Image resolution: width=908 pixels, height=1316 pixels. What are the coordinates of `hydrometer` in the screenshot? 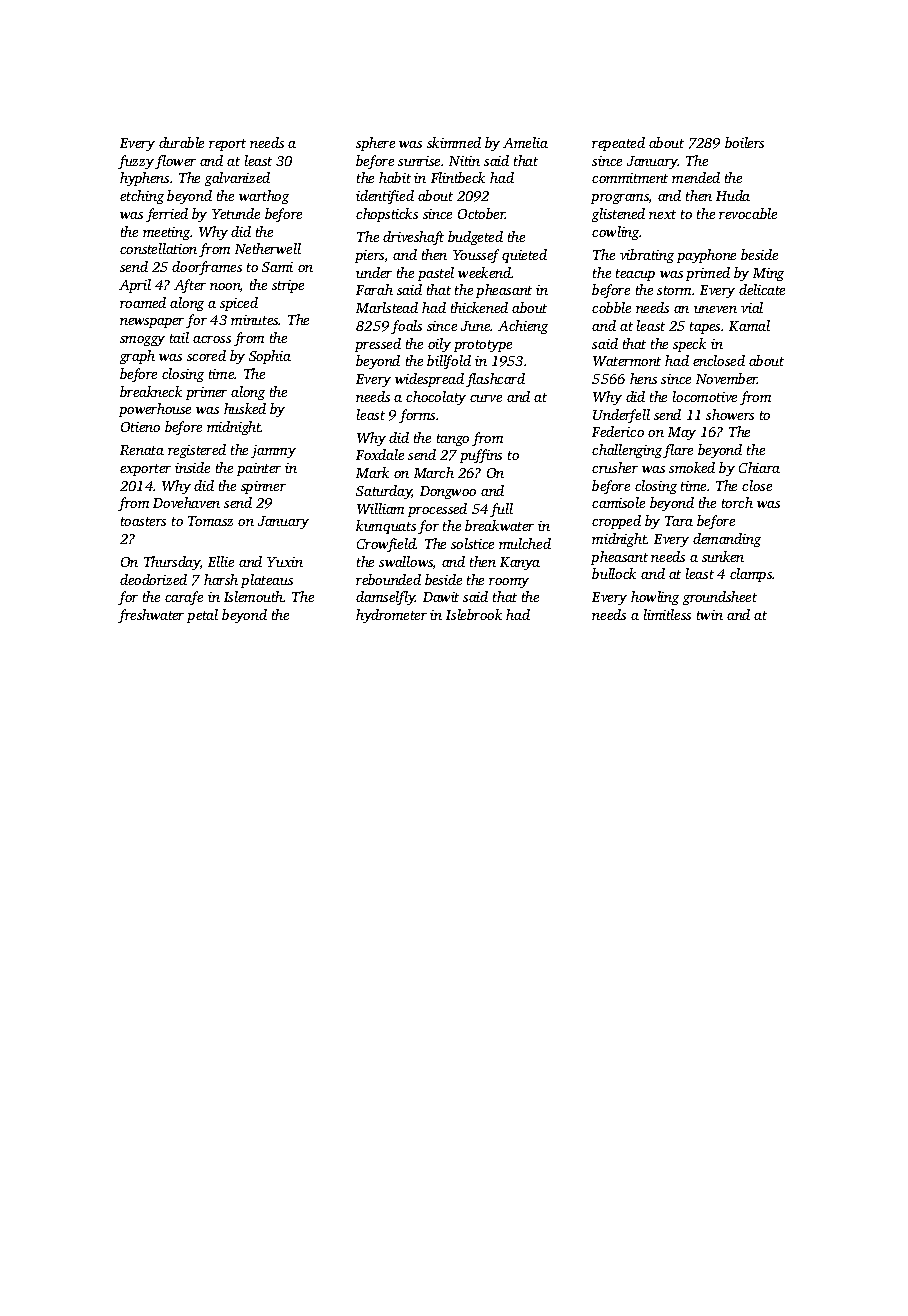 It's located at (391, 616).
